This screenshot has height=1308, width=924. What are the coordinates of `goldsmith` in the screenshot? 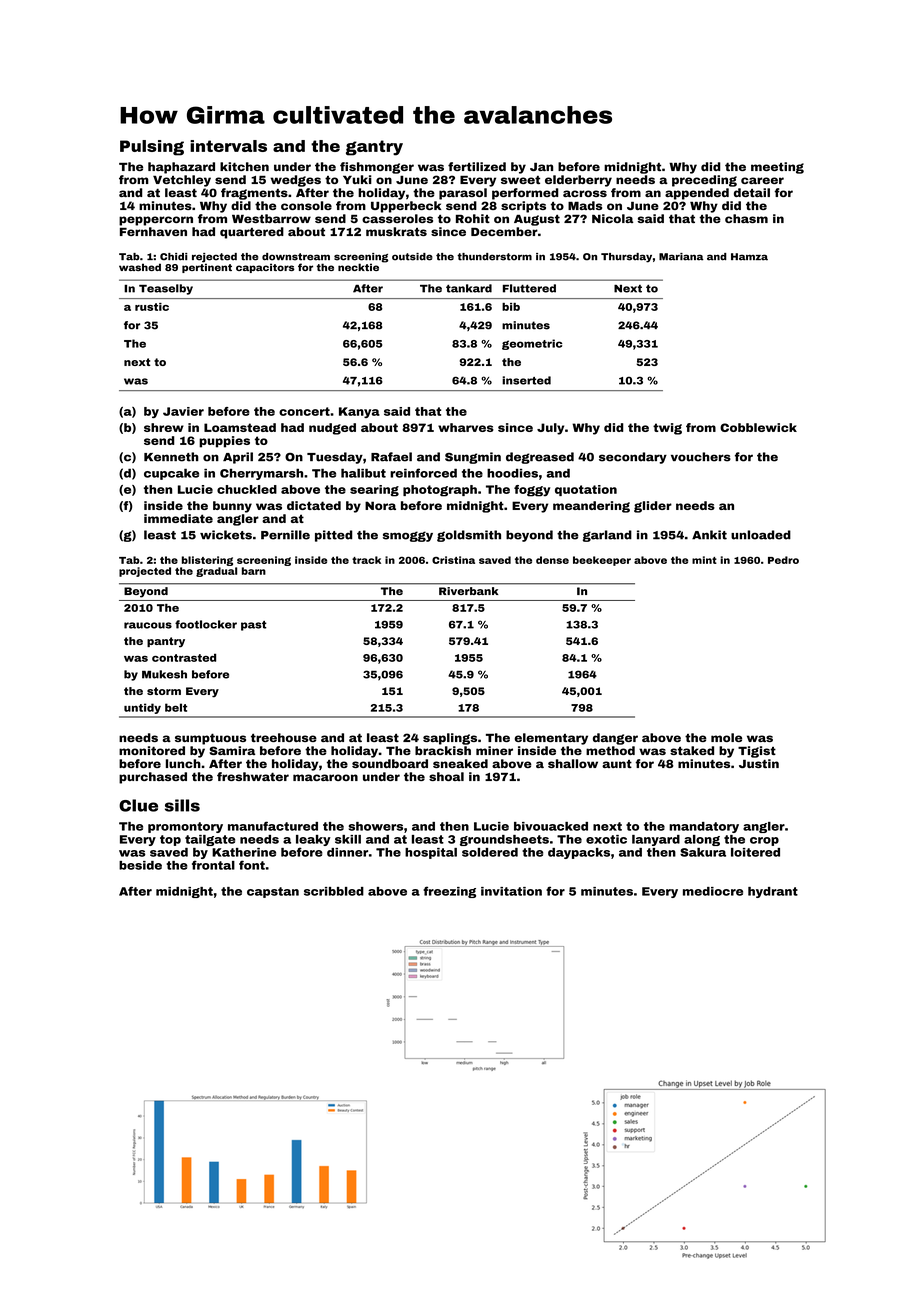 It's located at (469, 536).
